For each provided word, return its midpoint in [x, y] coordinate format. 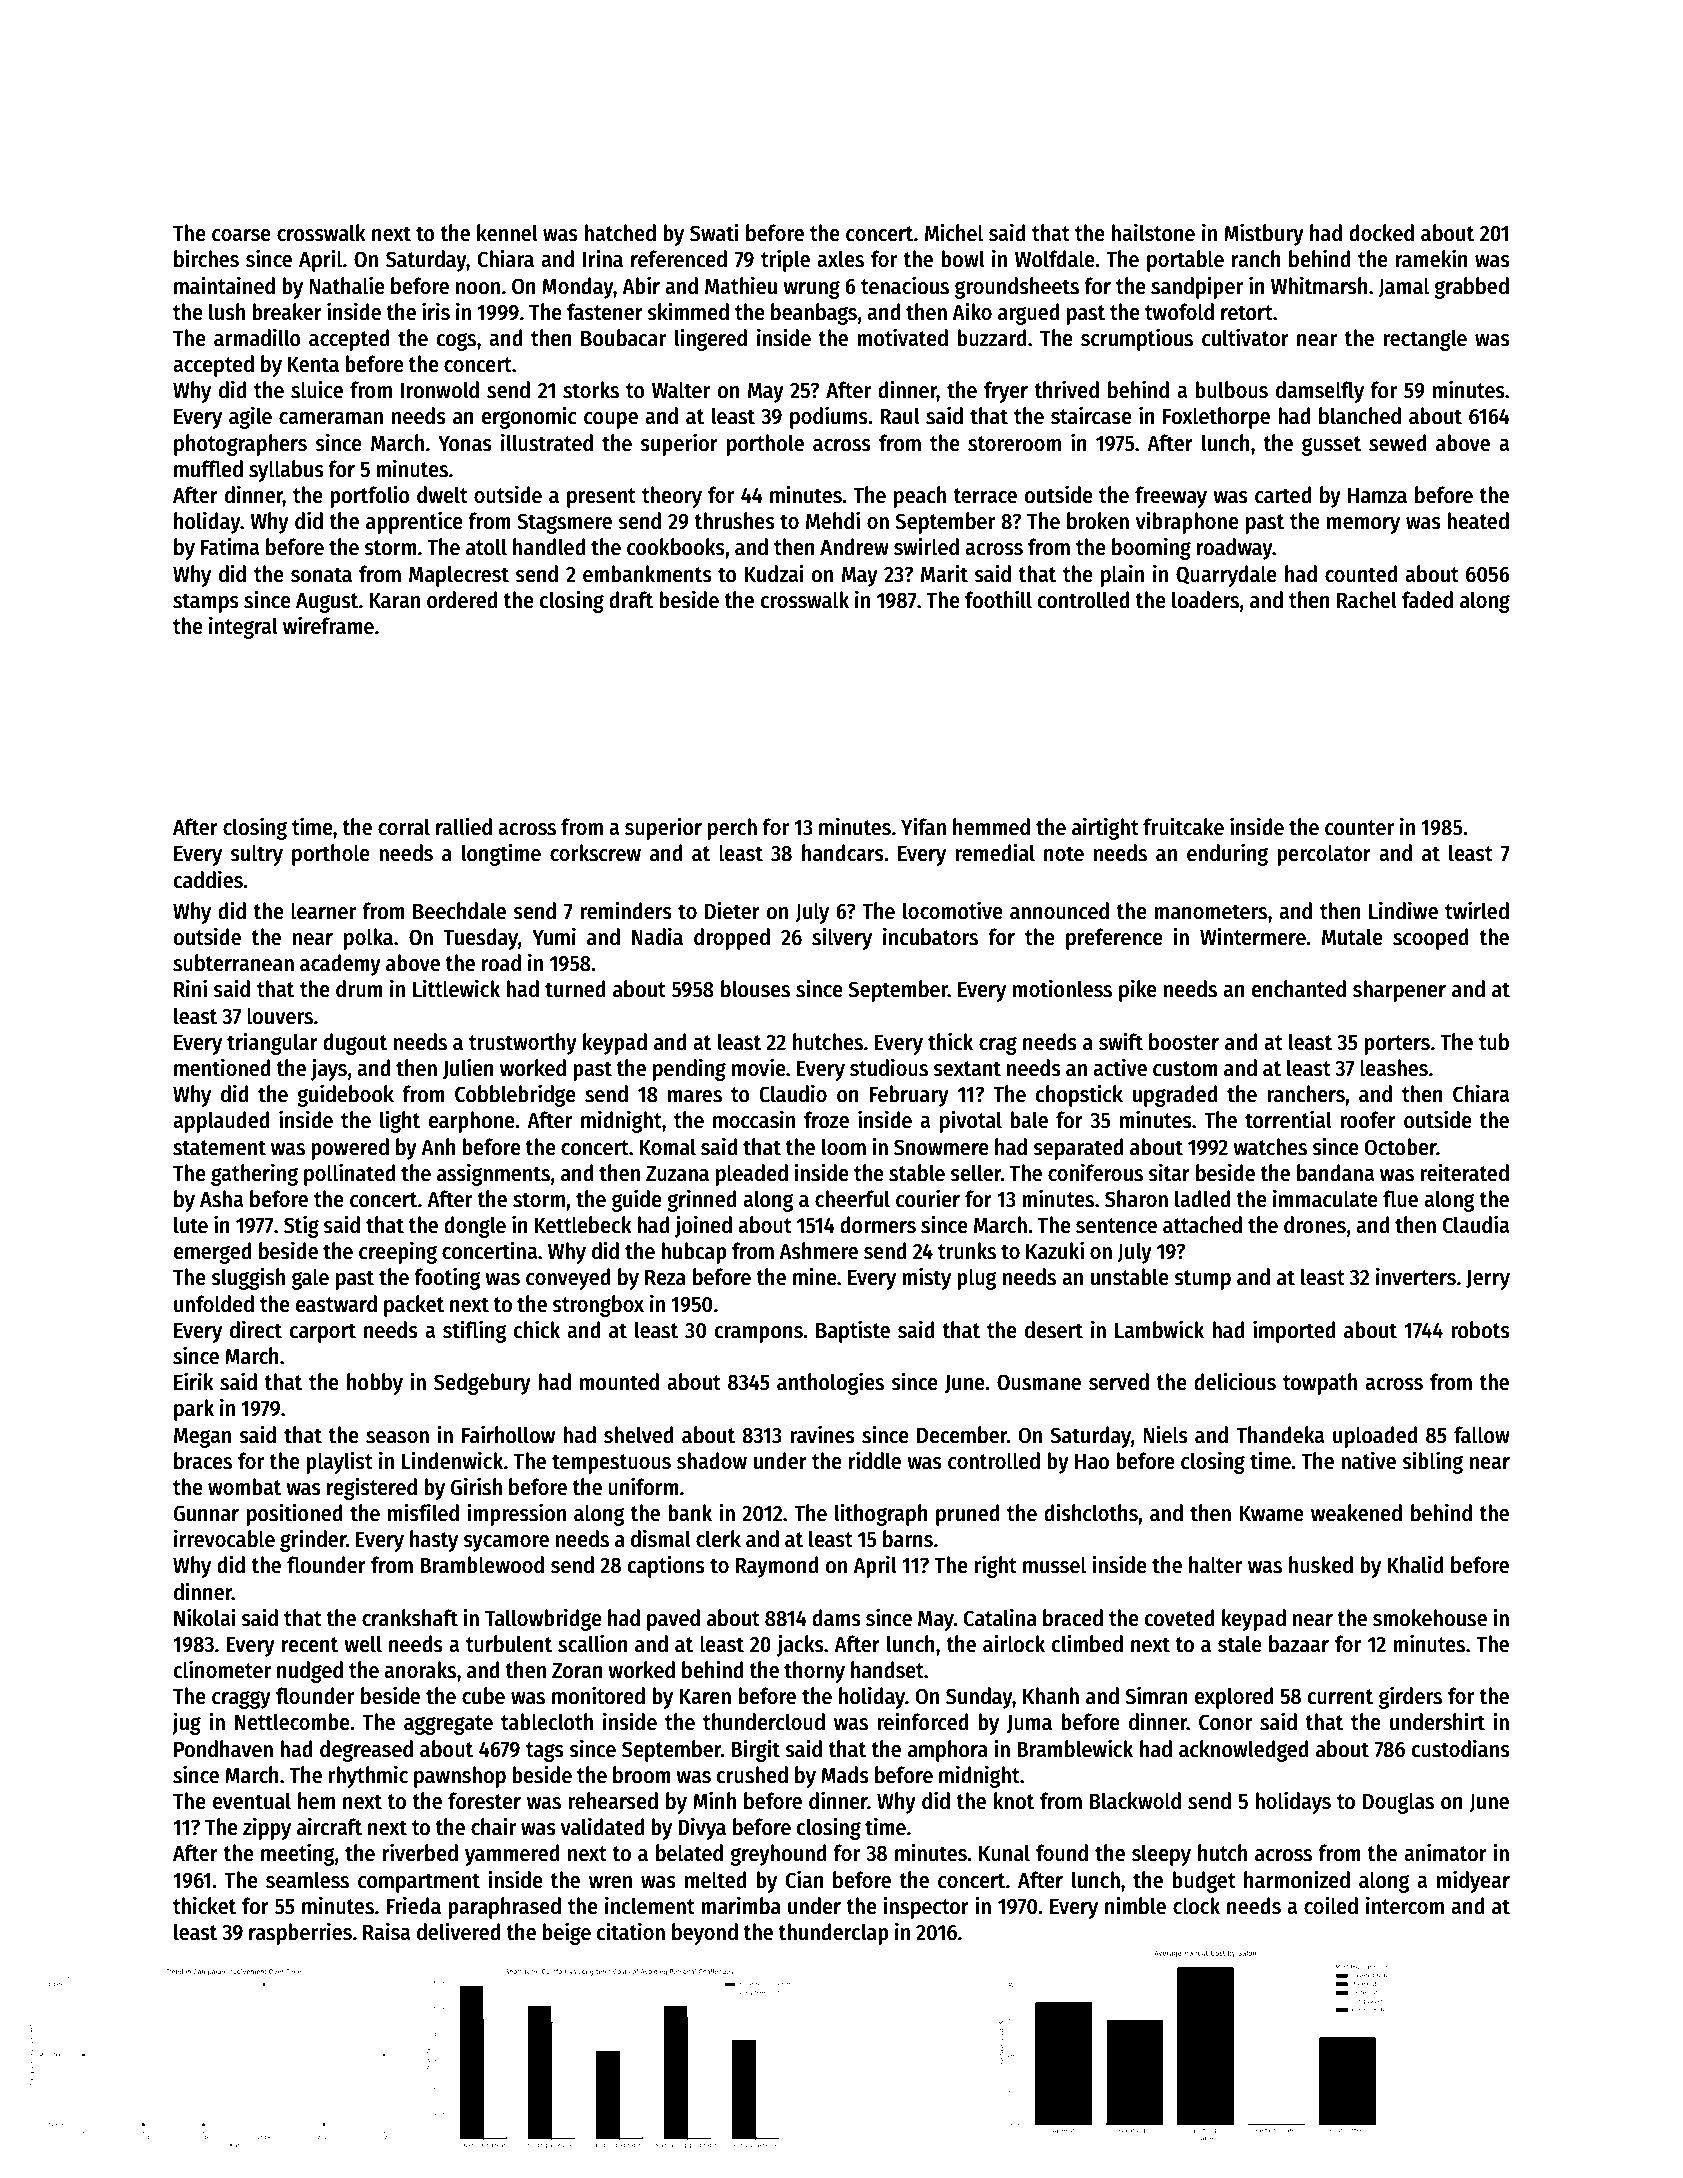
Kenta [313, 365]
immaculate [1325, 1198]
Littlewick [456, 988]
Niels [1165, 1434]
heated [1478, 521]
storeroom [1014, 444]
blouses [755, 989]
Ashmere [818, 1251]
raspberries [300, 1933]
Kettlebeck [583, 1225]
